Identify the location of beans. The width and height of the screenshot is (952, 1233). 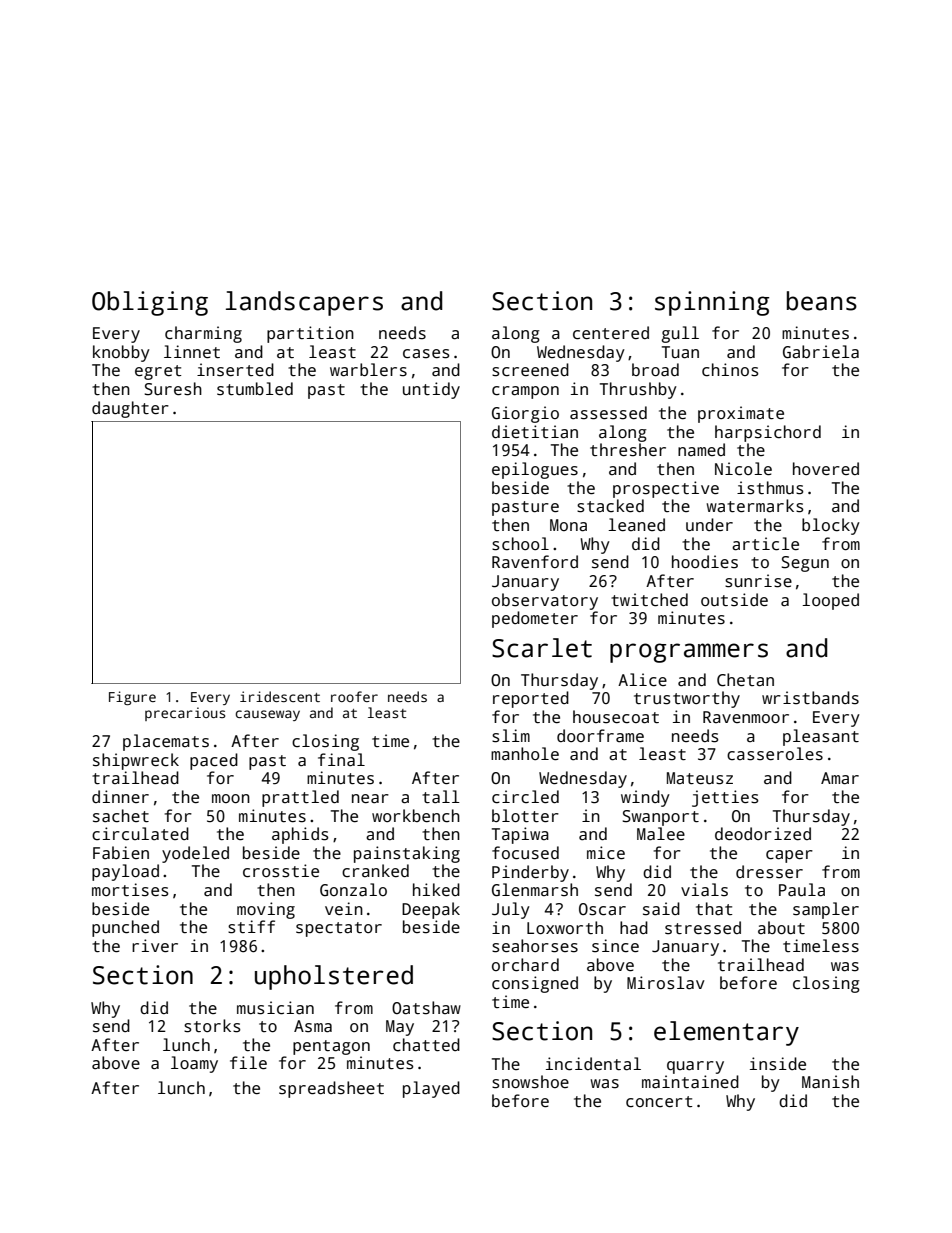
(822, 301).
